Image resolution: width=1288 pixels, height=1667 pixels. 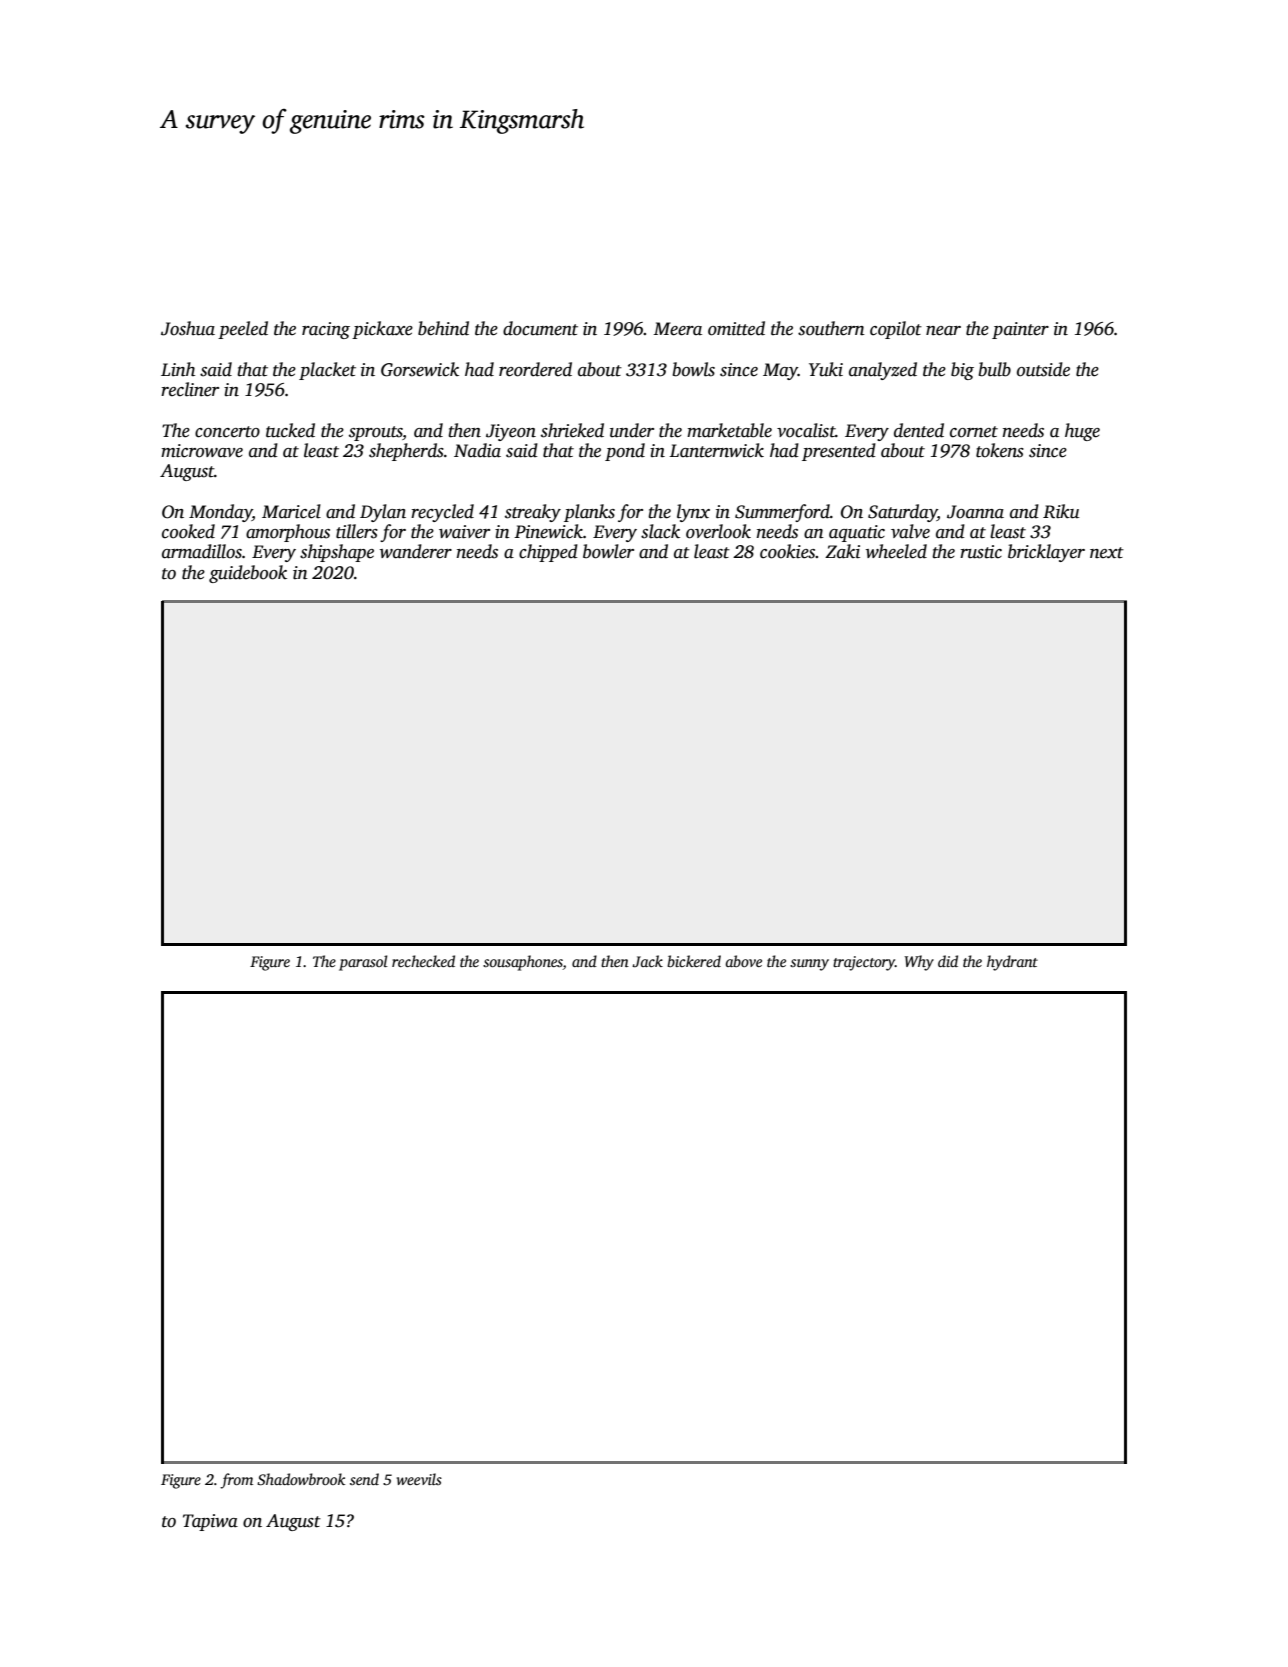 I want to click on weevils, so click(x=419, y=1479).
